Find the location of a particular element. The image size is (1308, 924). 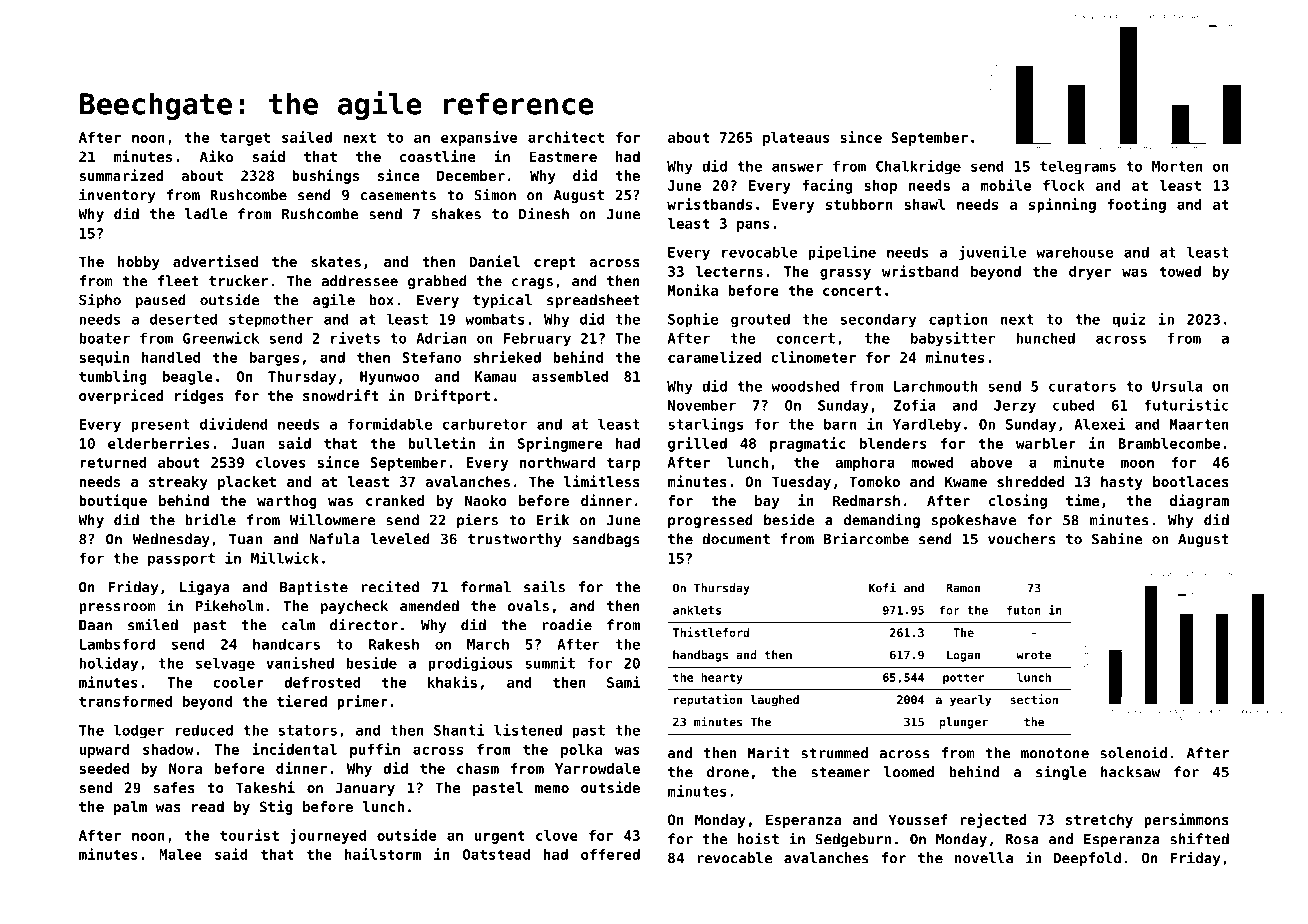

seeded is located at coordinates (104, 768).
